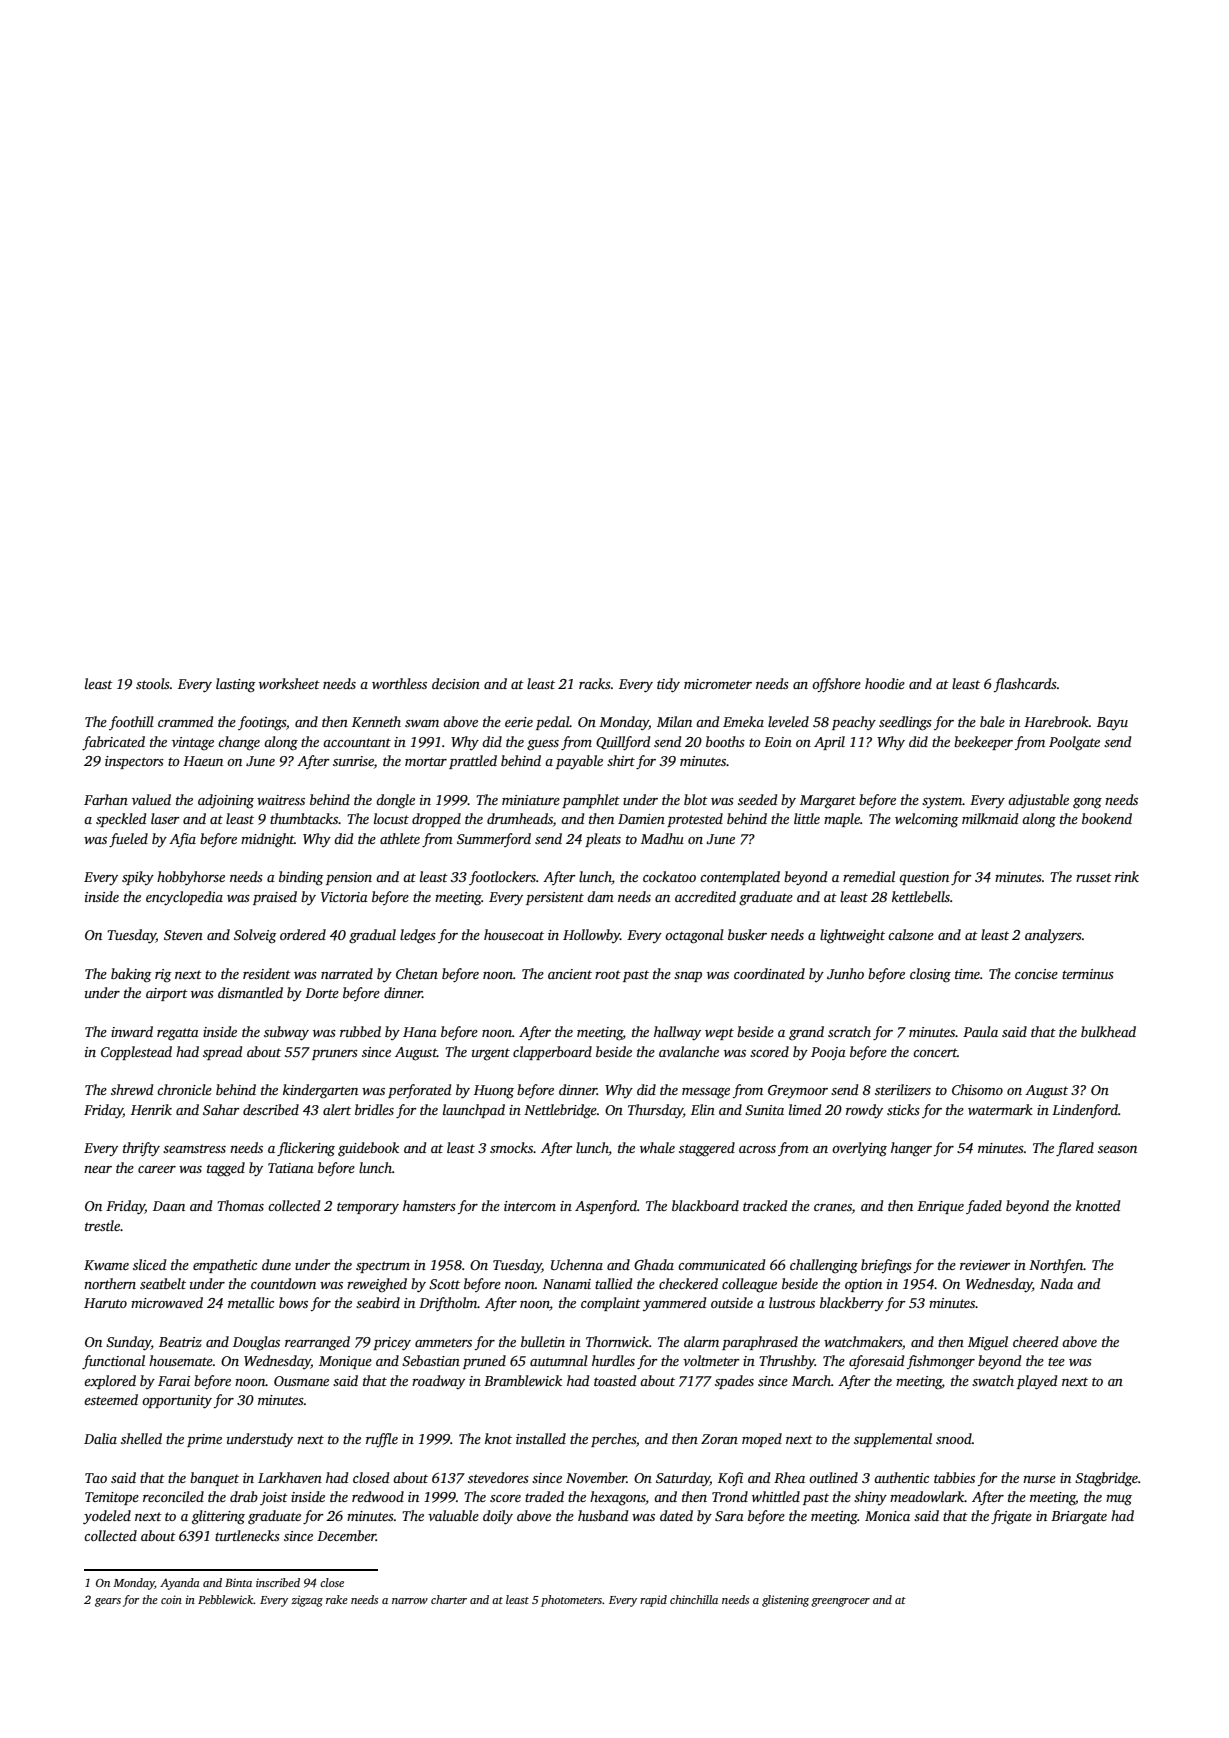 The image size is (1229, 1738). What do you see at coordinates (153, 683) in the page?
I see `stools` at bounding box center [153, 683].
